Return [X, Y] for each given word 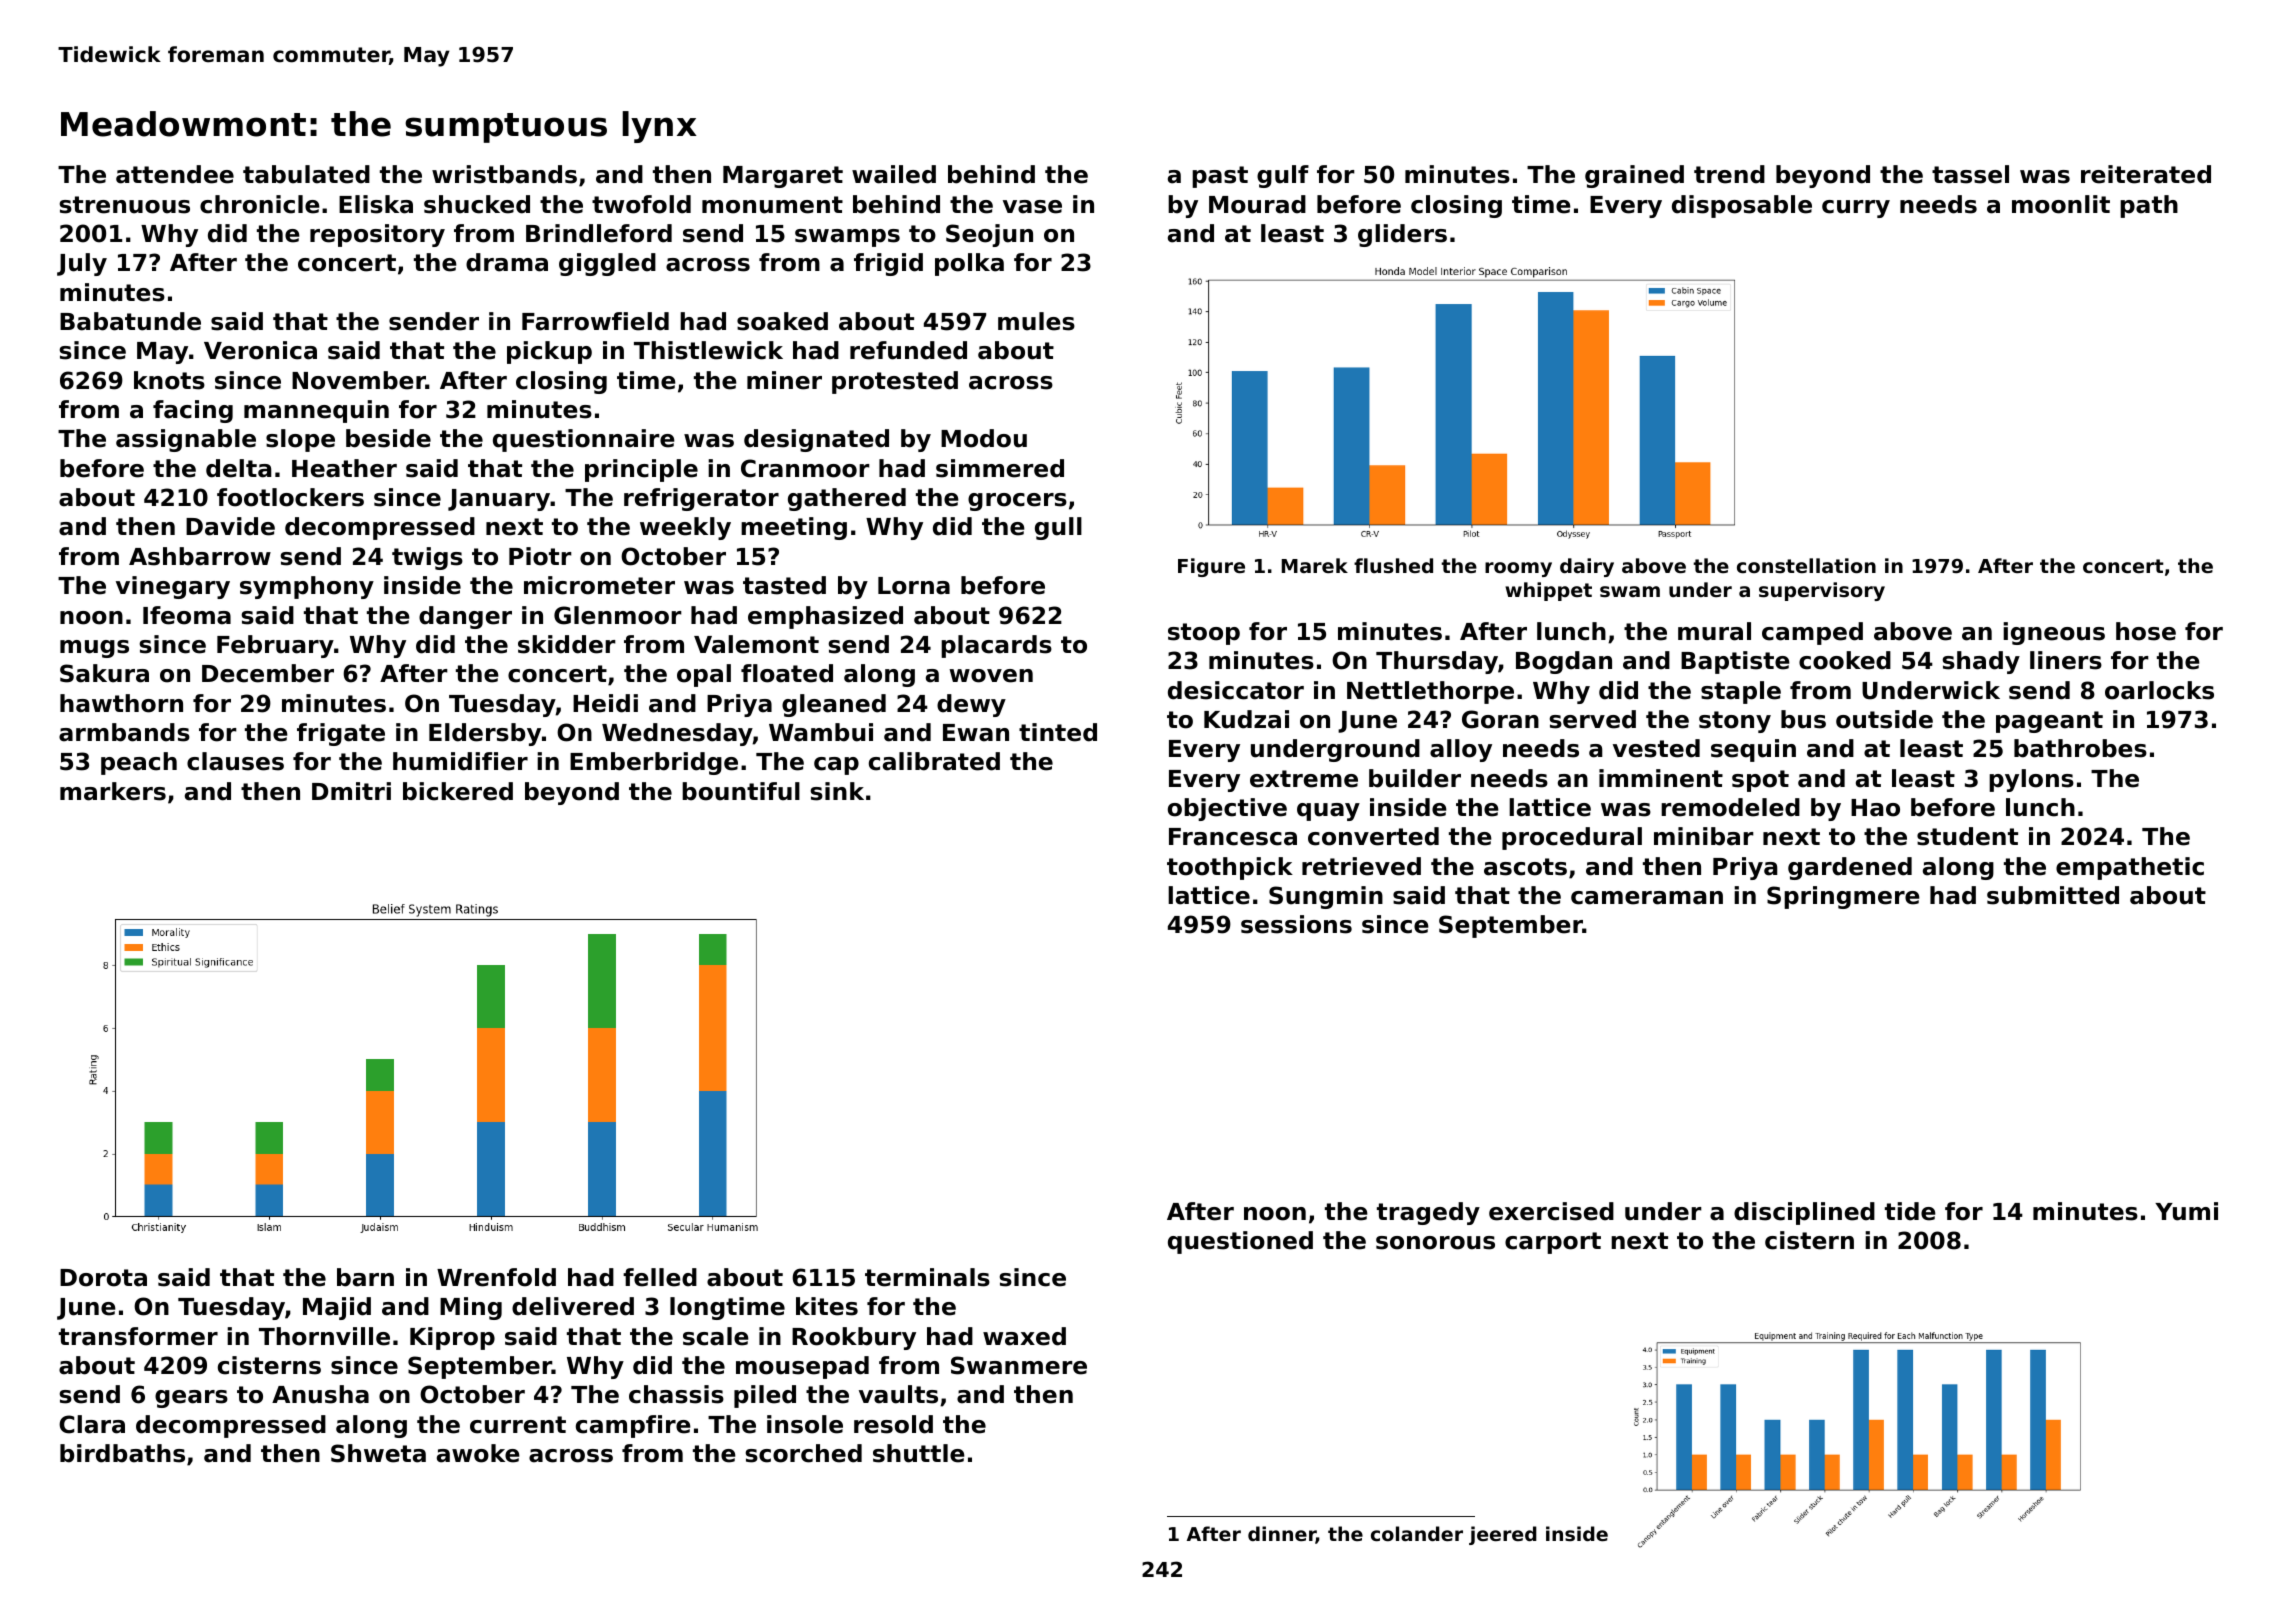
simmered [1000, 468]
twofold [641, 204]
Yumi [2186, 1211]
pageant [2049, 722]
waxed [1024, 1336]
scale [716, 1336]
